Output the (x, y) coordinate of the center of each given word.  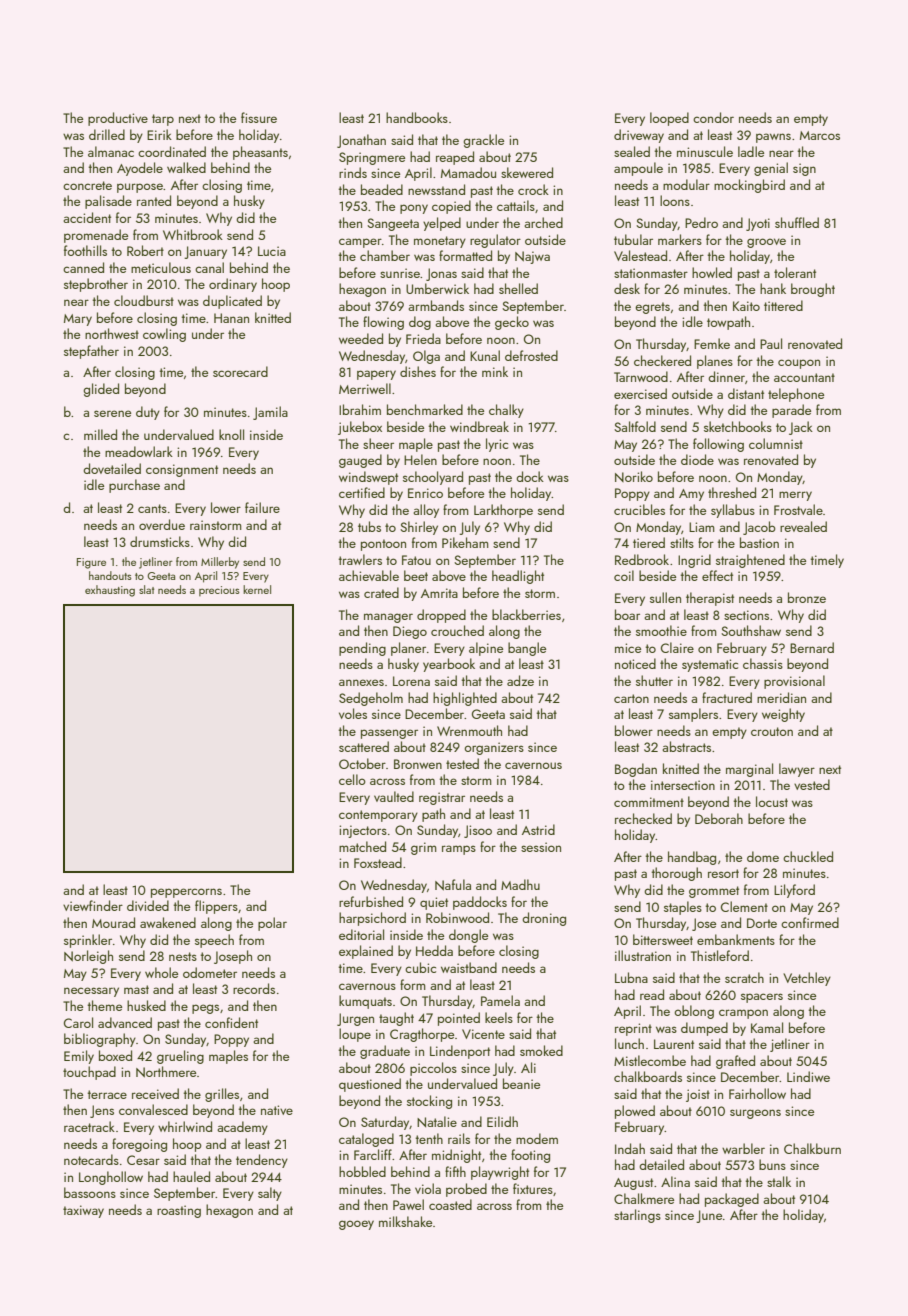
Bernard (812, 647)
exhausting (110, 591)
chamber (385, 255)
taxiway (83, 1211)
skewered (527, 172)
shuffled (797, 222)
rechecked (643, 818)
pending (362, 649)
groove (766, 243)
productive (118, 119)
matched (362, 846)
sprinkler (88, 941)
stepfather (91, 352)
